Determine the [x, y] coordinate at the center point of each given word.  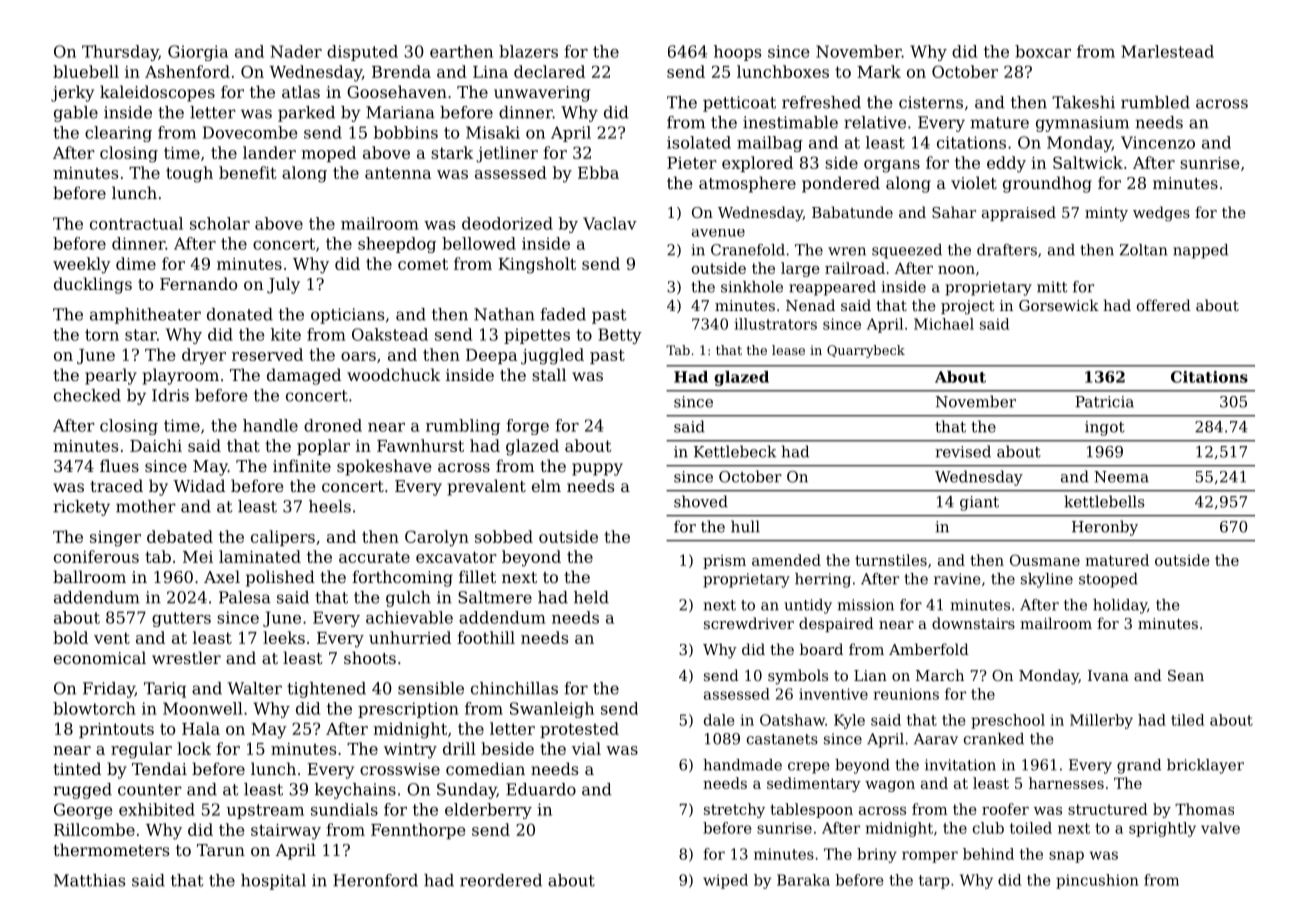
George [83, 811]
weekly [82, 265]
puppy [597, 469]
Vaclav [610, 223]
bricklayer [1205, 766]
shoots [370, 657]
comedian [485, 768]
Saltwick [1088, 162]
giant [979, 503]
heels [330, 506]
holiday [1120, 606]
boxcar [1043, 51]
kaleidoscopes [157, 93]
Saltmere [495, 597]
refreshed [821, 102]
